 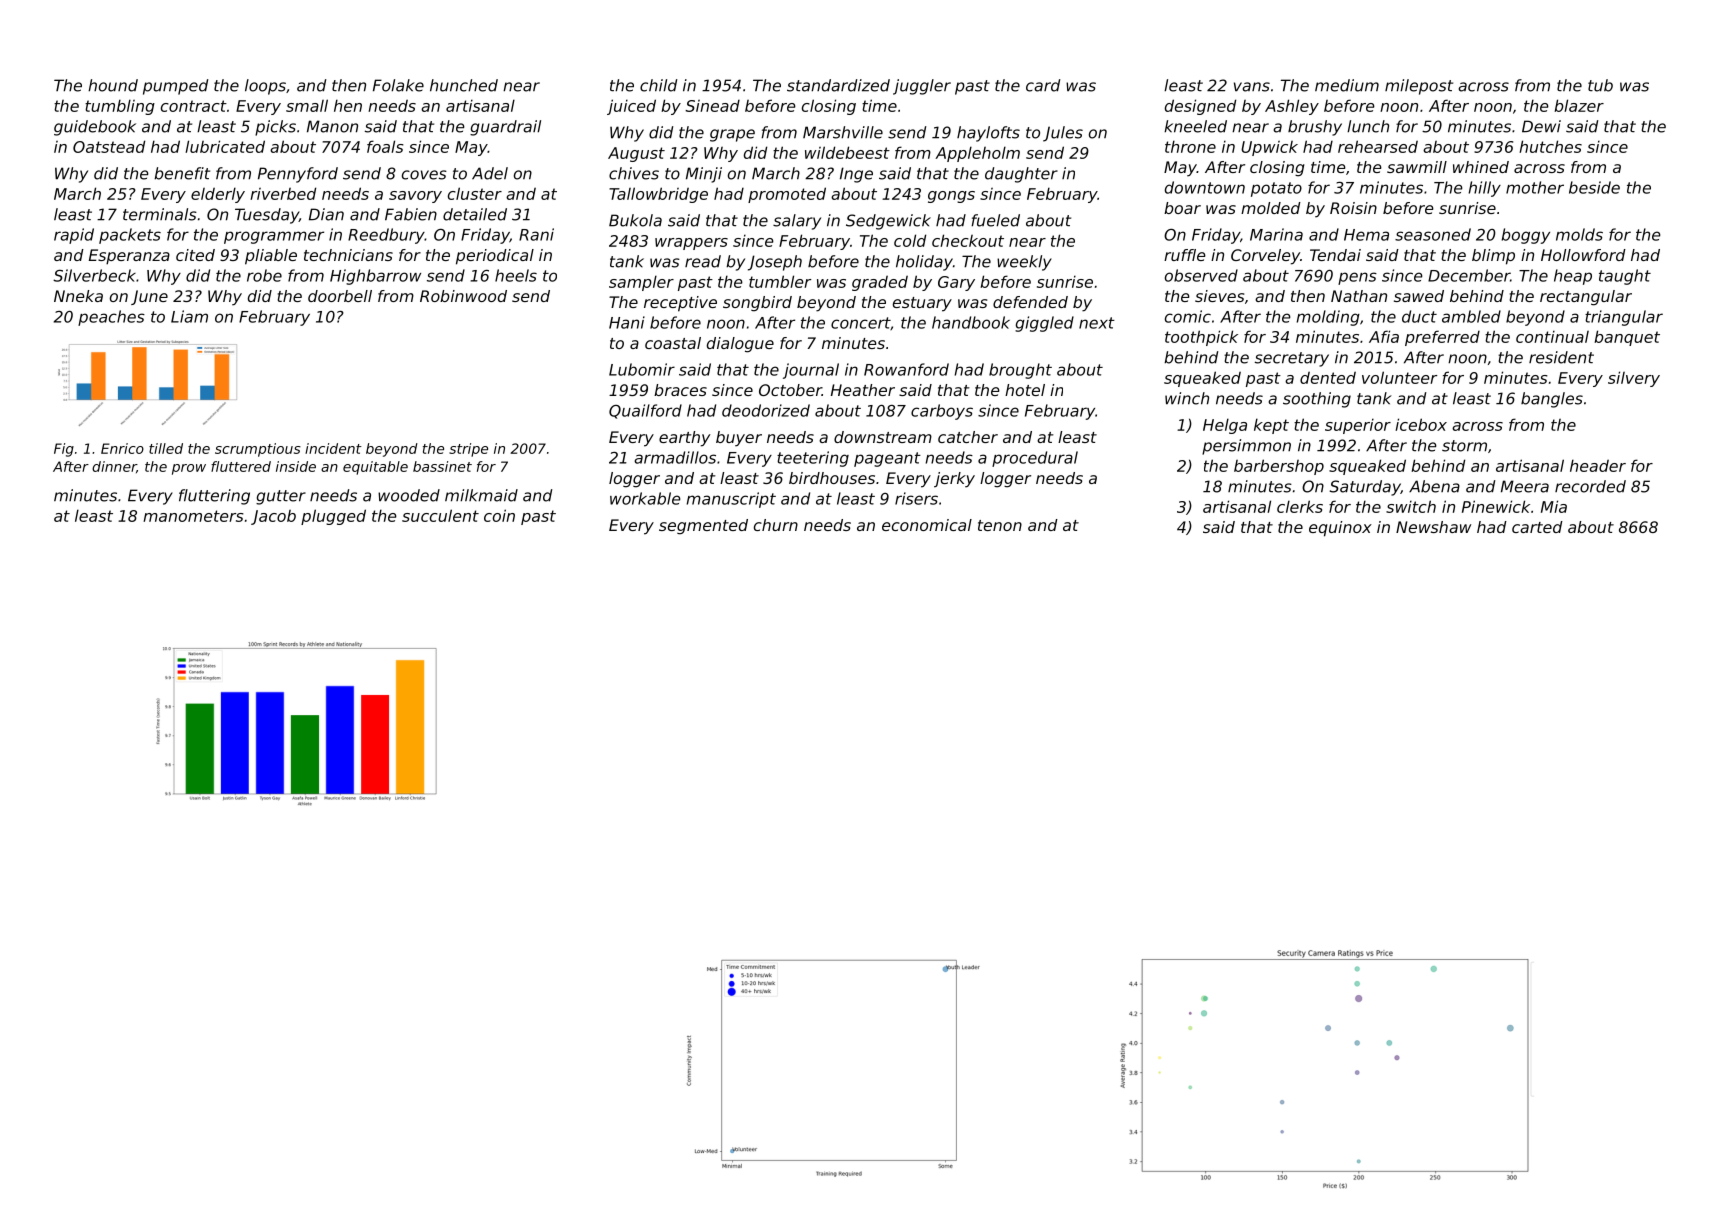 What do you see at coordinates (440, 515) in the screenshot?
I see `succulent` at bounding box center [440, 515].
